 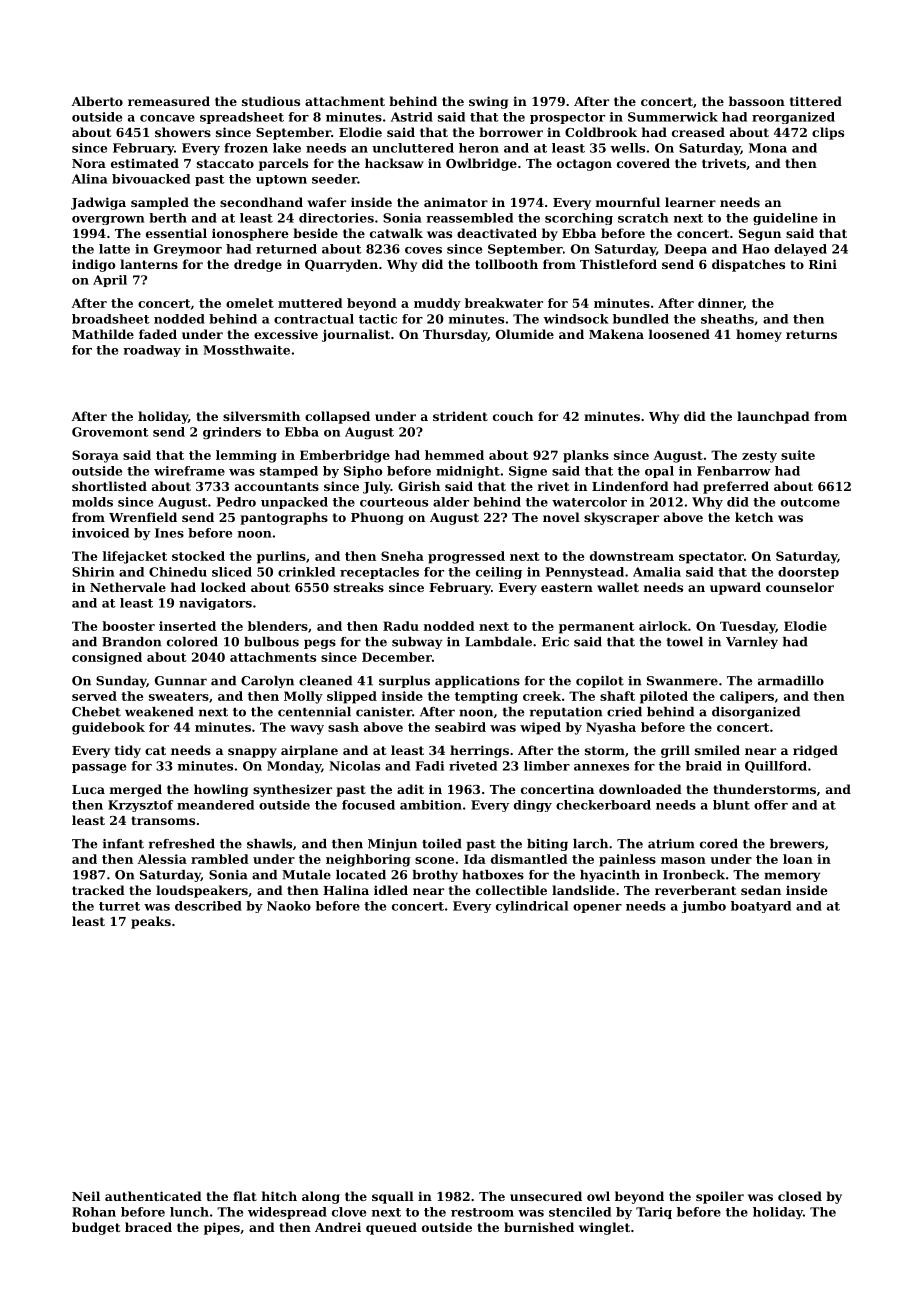 What do you see at coordinates (352, 697) in the screenshot?
I see `slipped` at bounding box center [352, 697].
